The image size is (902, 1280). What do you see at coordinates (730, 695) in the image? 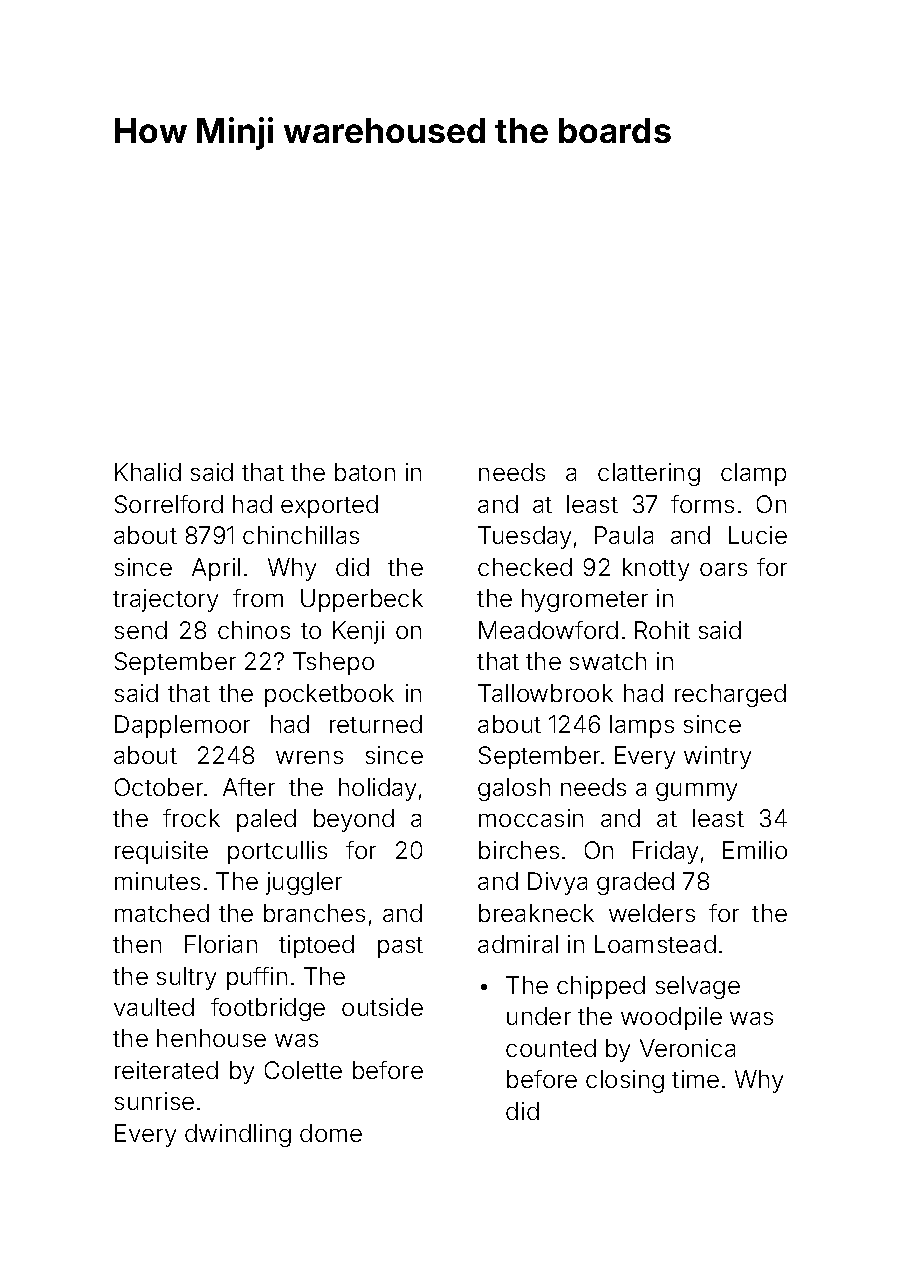
I see `recharged` at bounding box center [730, 695].
